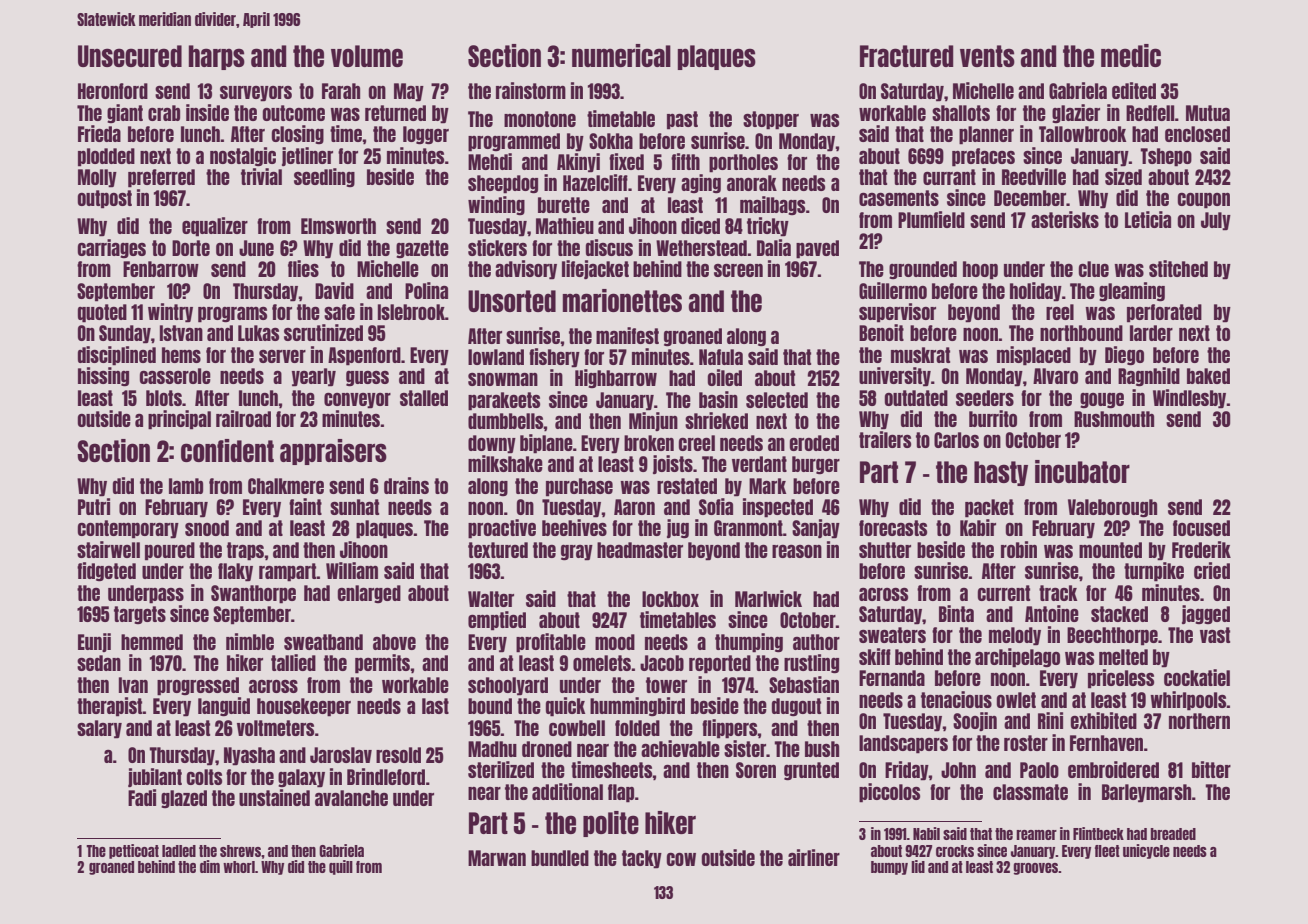 This screenshot has height=924, width=1308. I want to click on petticoat, so click(134, 851).
